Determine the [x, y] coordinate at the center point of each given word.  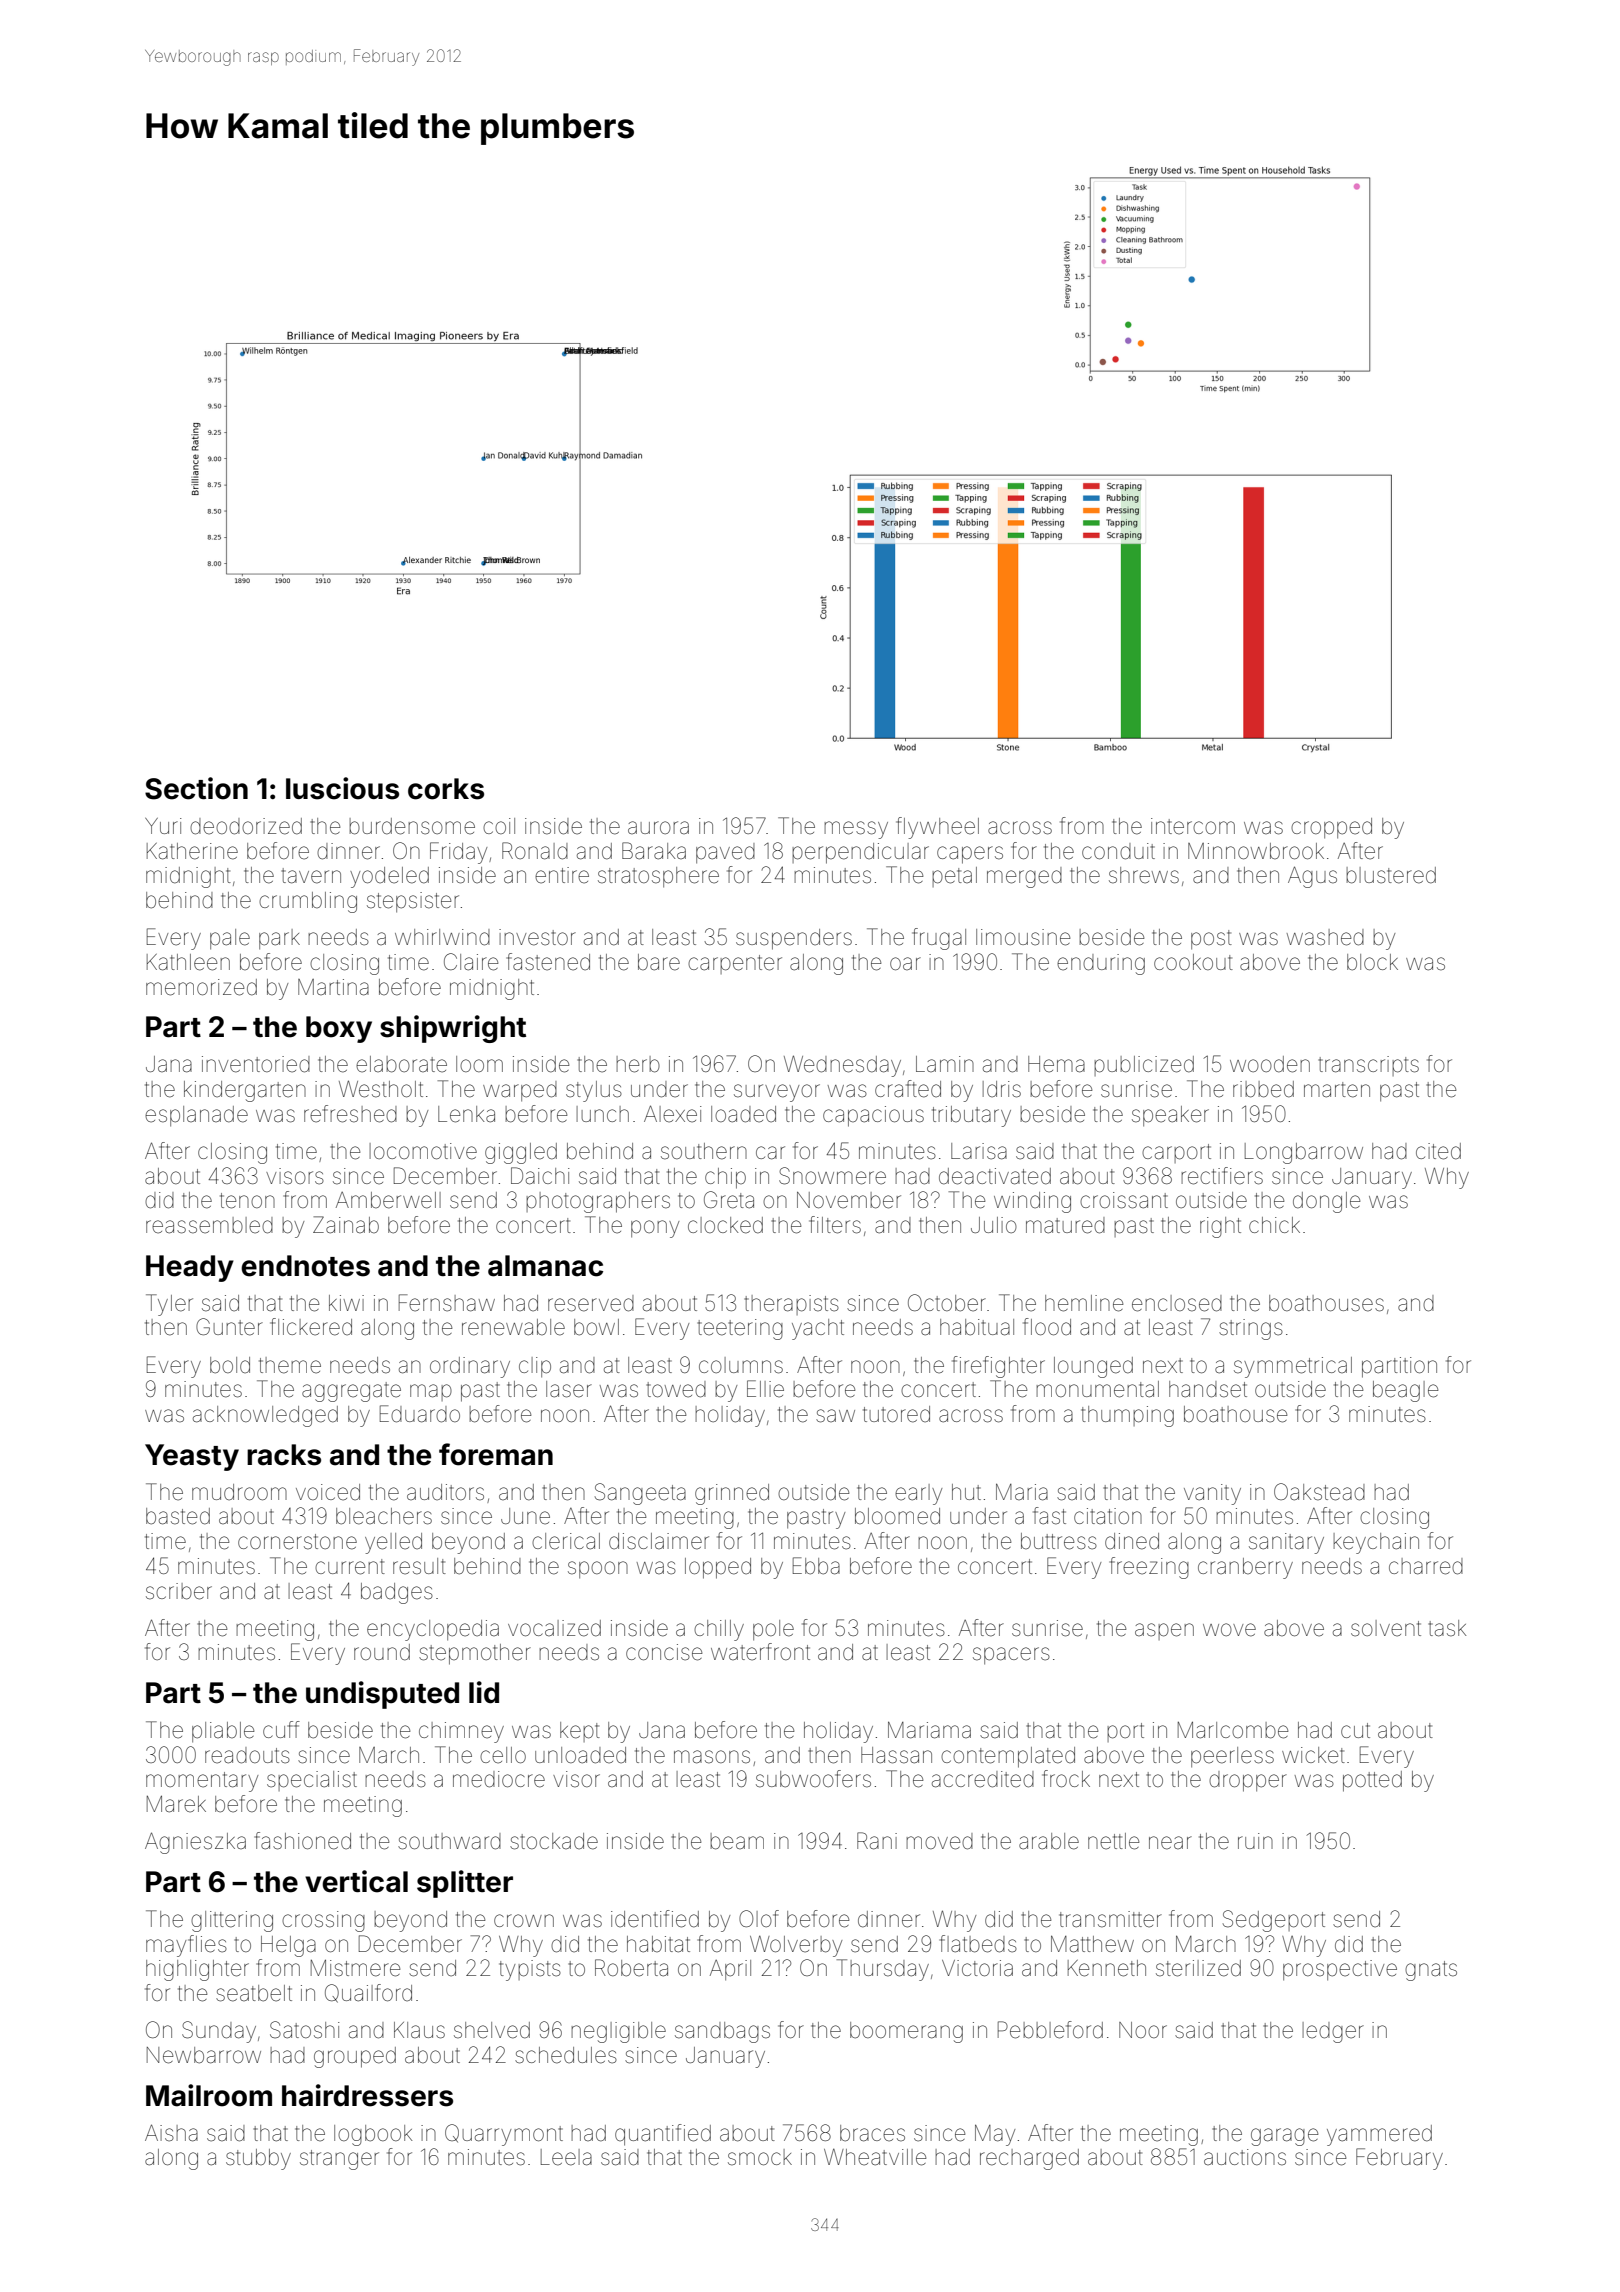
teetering [740, 1329]
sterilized [1198, 1968]
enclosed [1177, 1303]
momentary [202, 1782]
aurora [658, 827]
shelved [492, 2030]
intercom [1193, 826]
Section [196, 788]
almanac [545, 1266]
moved [939, 1841]
